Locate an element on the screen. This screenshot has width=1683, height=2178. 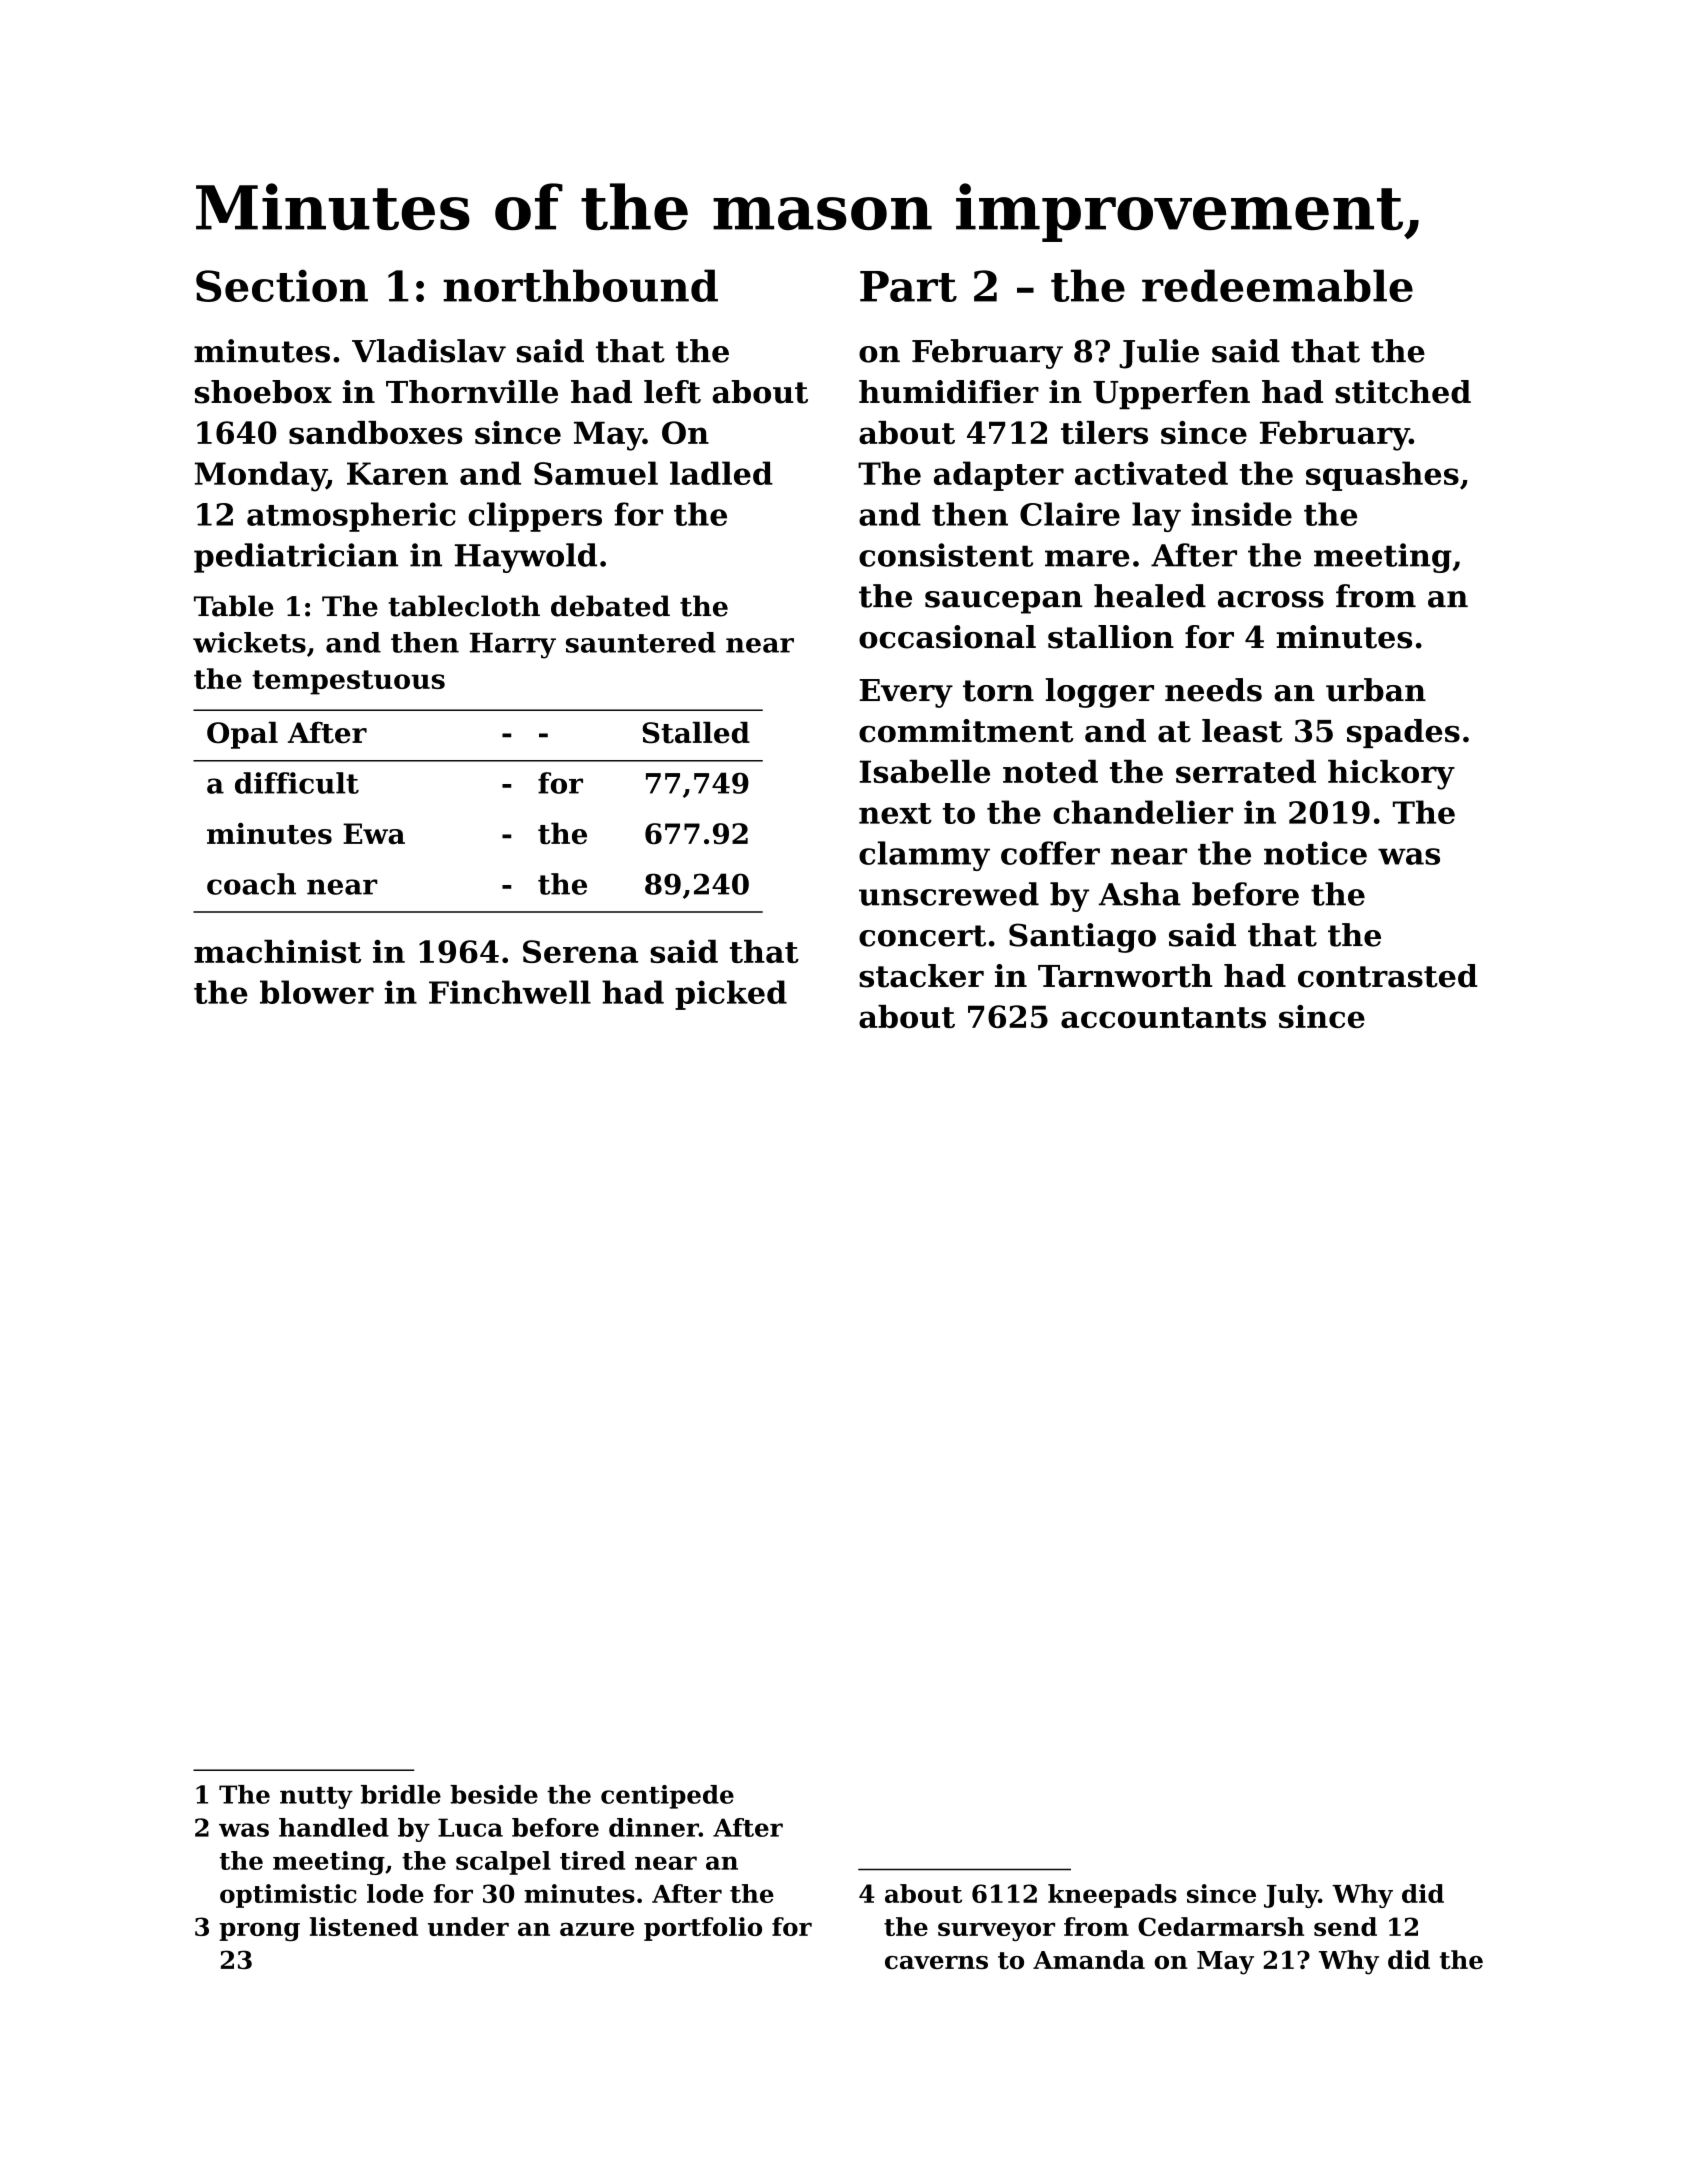
caverns is located at coordinates (936, 1962).
